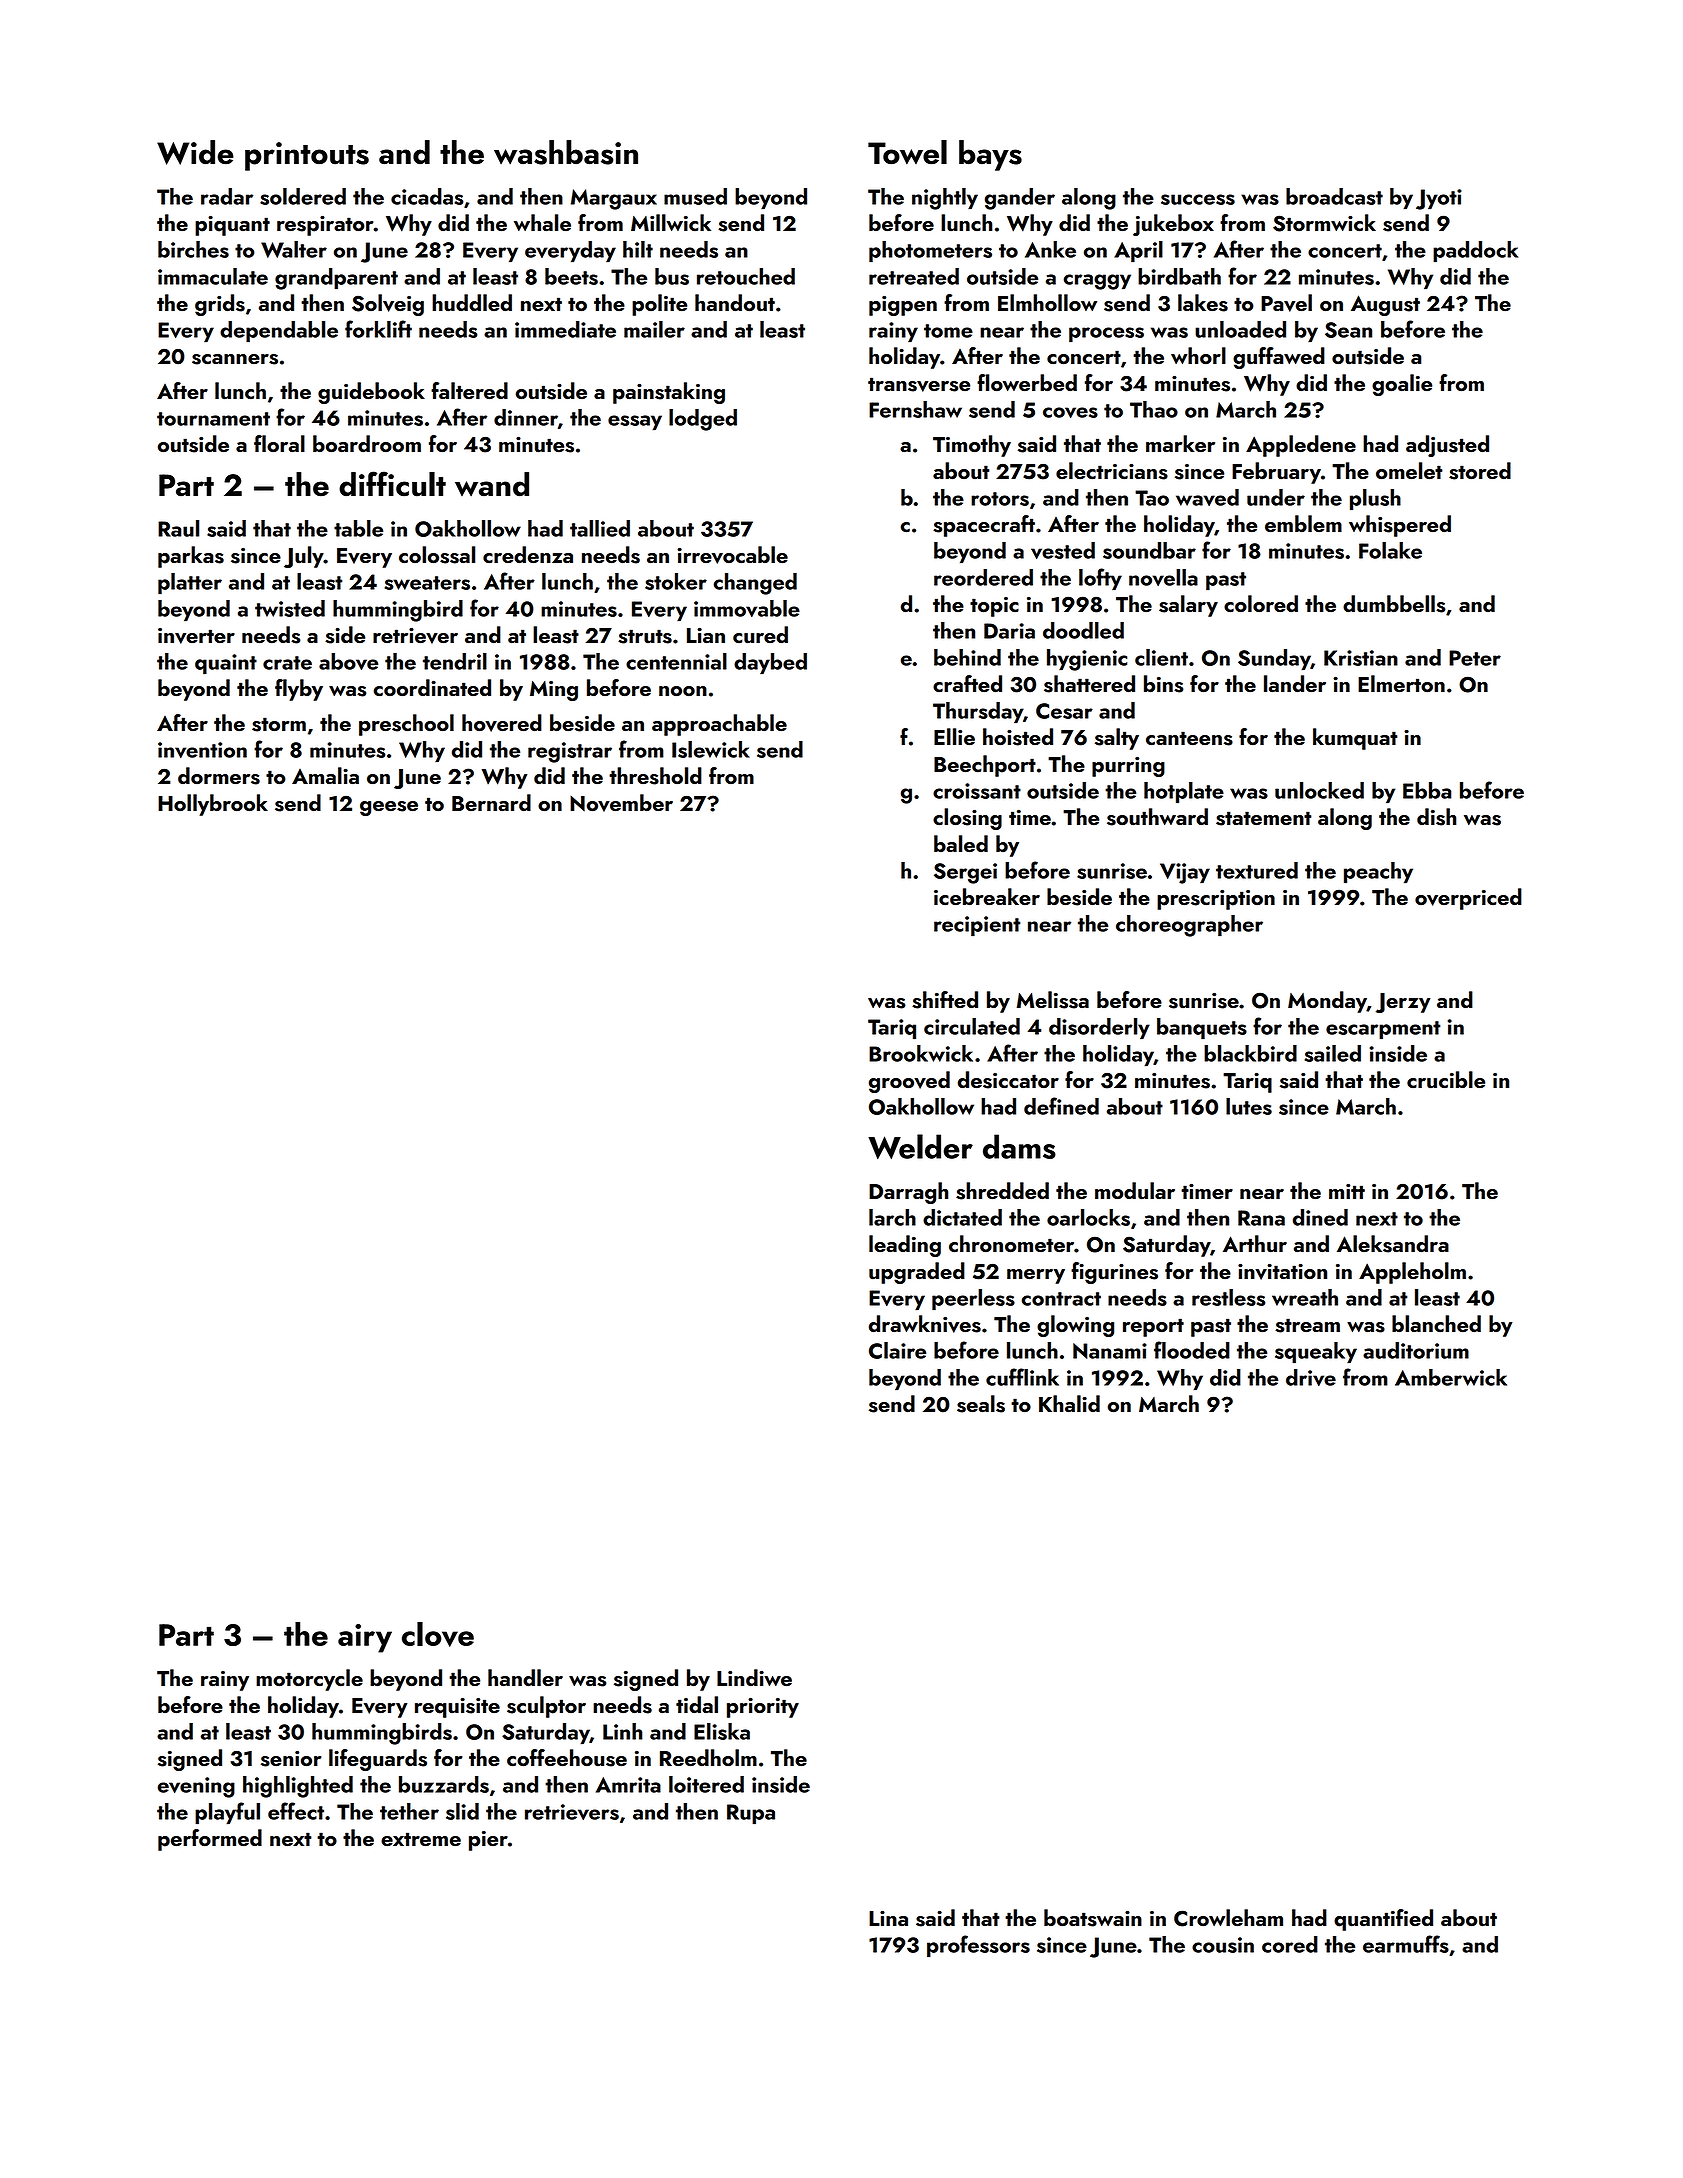 Image resolution: width=1683 pixels, height=2178 pixels. What do you see at coordinates (296, 1811) in the screenshot?
I see `effect` at bounding box center [296, 1811].
